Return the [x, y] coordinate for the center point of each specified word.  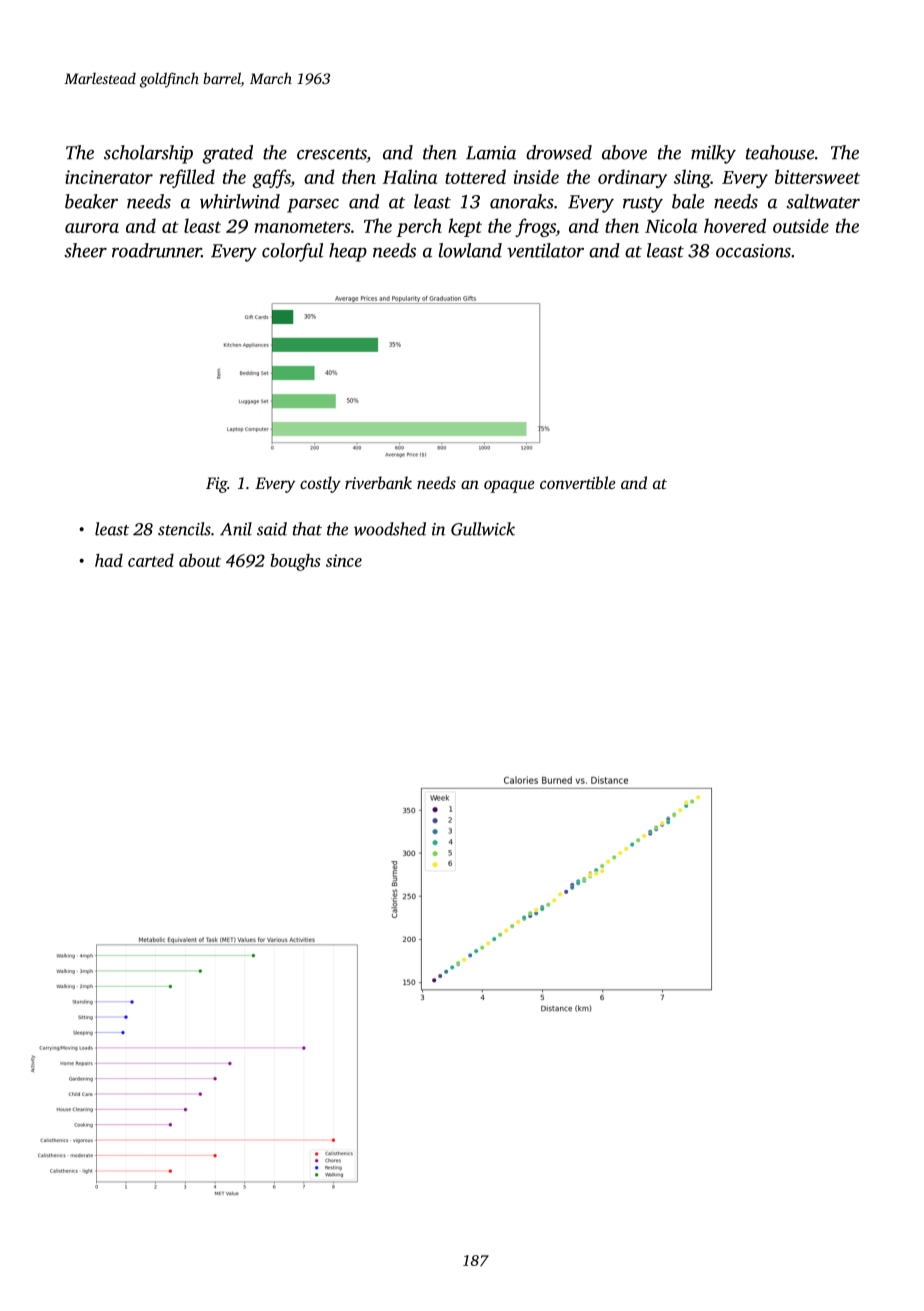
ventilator [545, 250]
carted [151, 560]
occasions [753, 251]
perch [419, 227]
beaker [91, 201]
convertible [578, 482]
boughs [295, 562]
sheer [85, 250]
